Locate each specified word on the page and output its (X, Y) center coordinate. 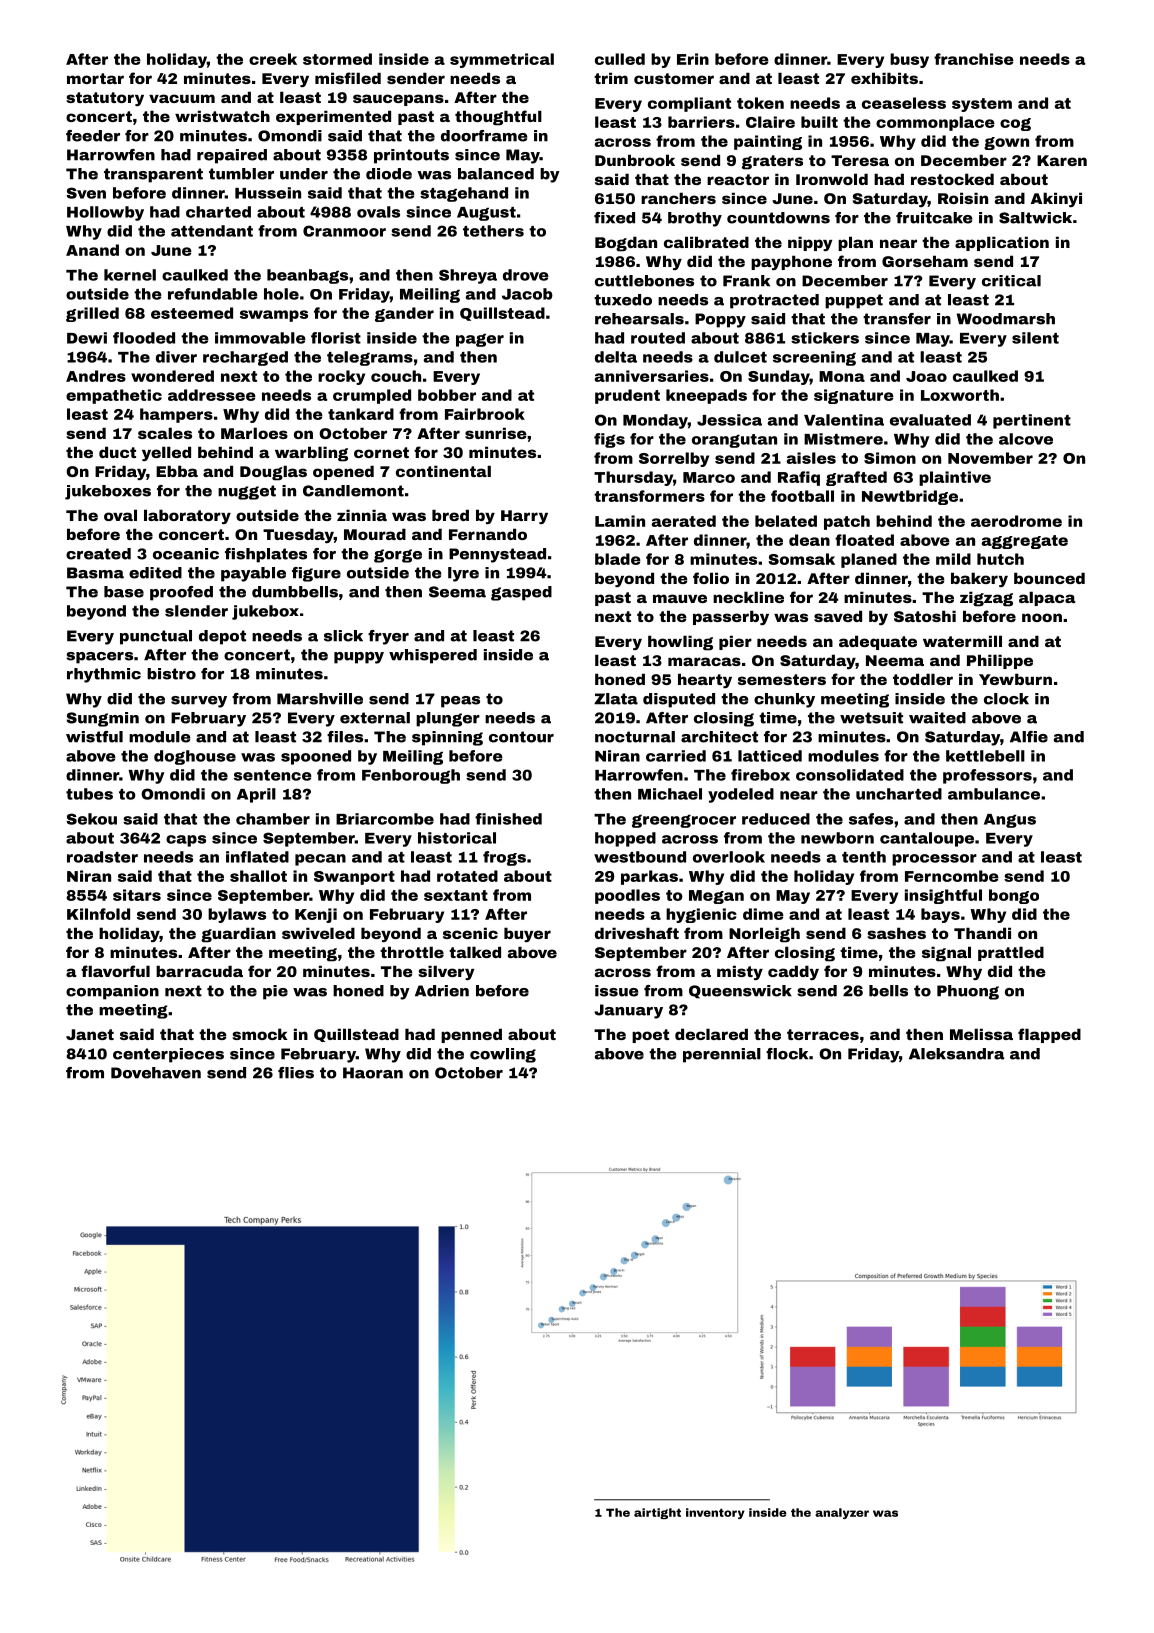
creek (273, 59)
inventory (715, 1513)
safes (871, 819)
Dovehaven (156, 1073)
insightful (943, 896)
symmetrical (502, 60)
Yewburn (1015, 679)
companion (112, 992)
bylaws (237, 915)
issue (616, 991)
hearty (705, 680)
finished (508, 819)
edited (155, 573)
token (760, 103)
